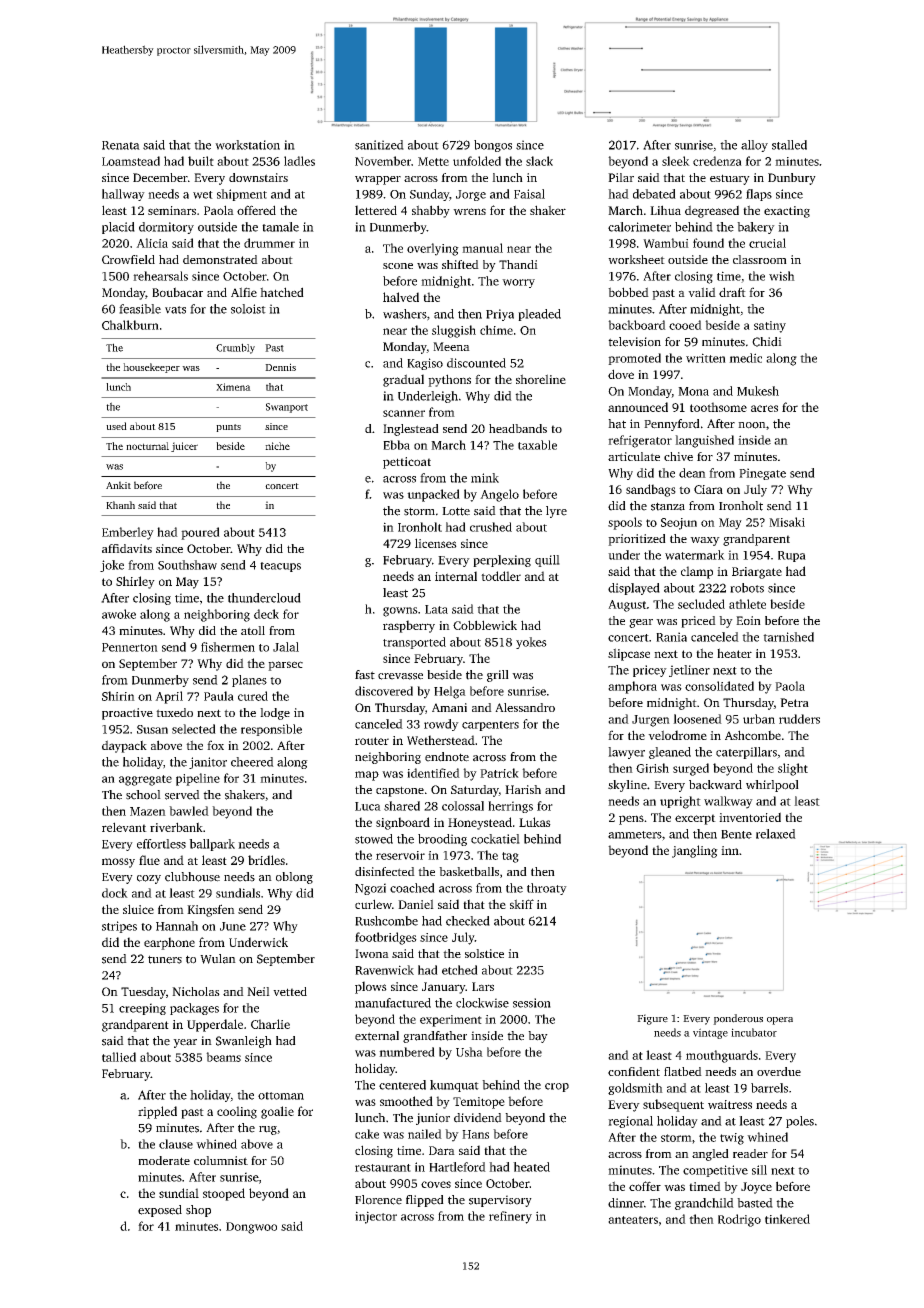 Image resolution: width=924 pixels, height=1308 pixels. I want to click on Pilar, so click(621, 177).
